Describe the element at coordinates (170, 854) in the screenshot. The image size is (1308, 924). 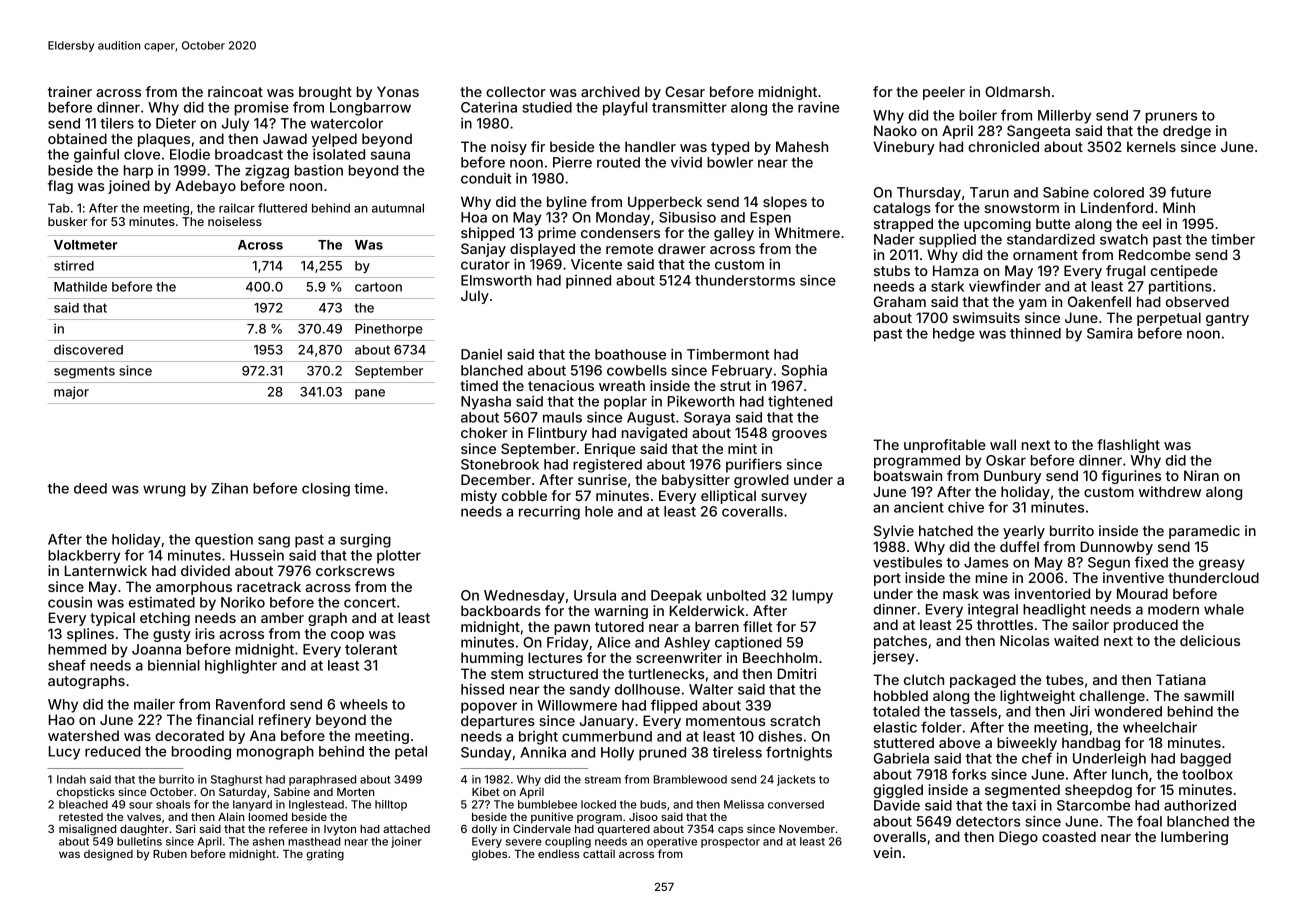
I see `Ruben` at that location.
